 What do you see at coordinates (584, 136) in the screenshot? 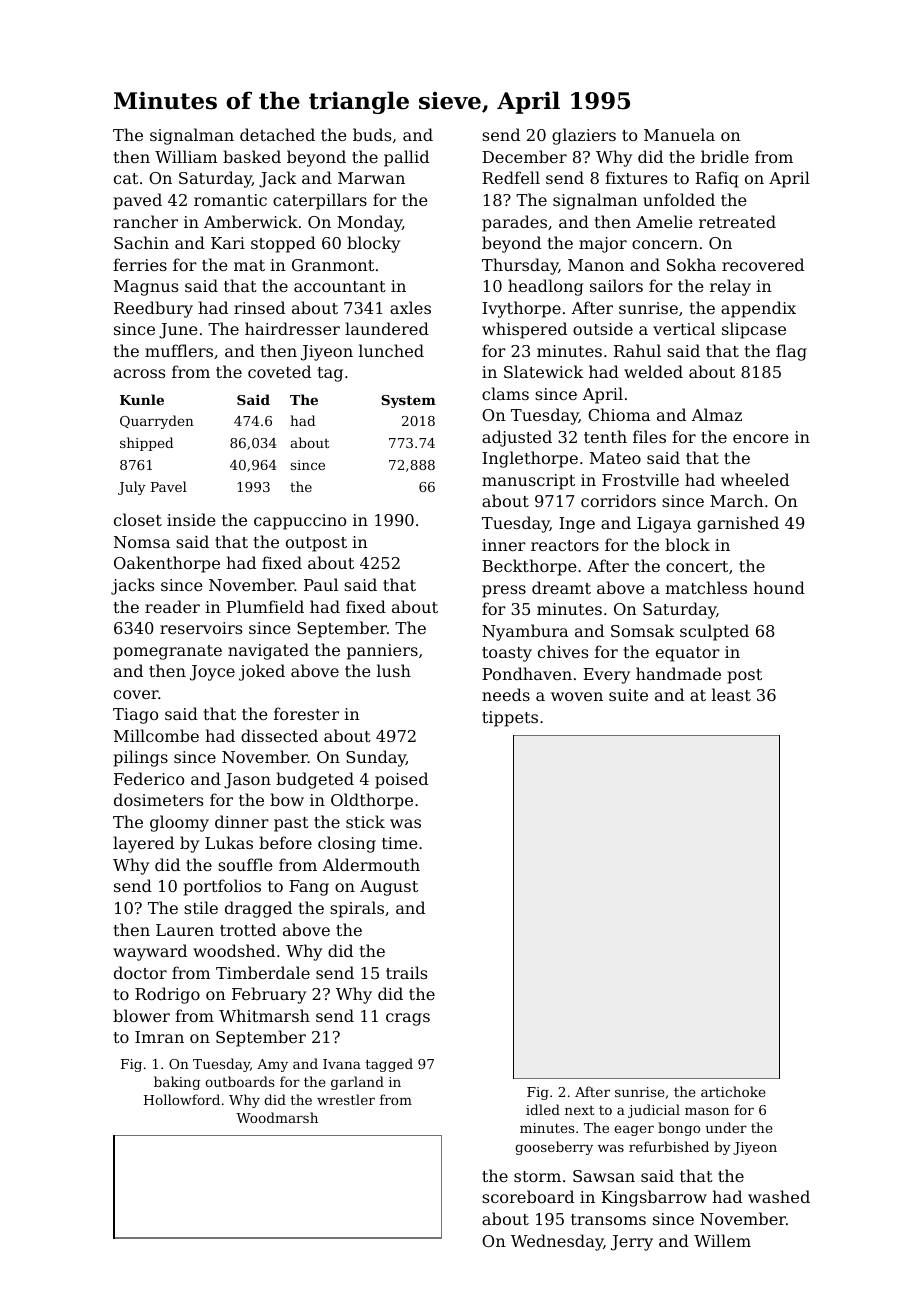
I see `glaziers` at bounding box center [584, 136].
